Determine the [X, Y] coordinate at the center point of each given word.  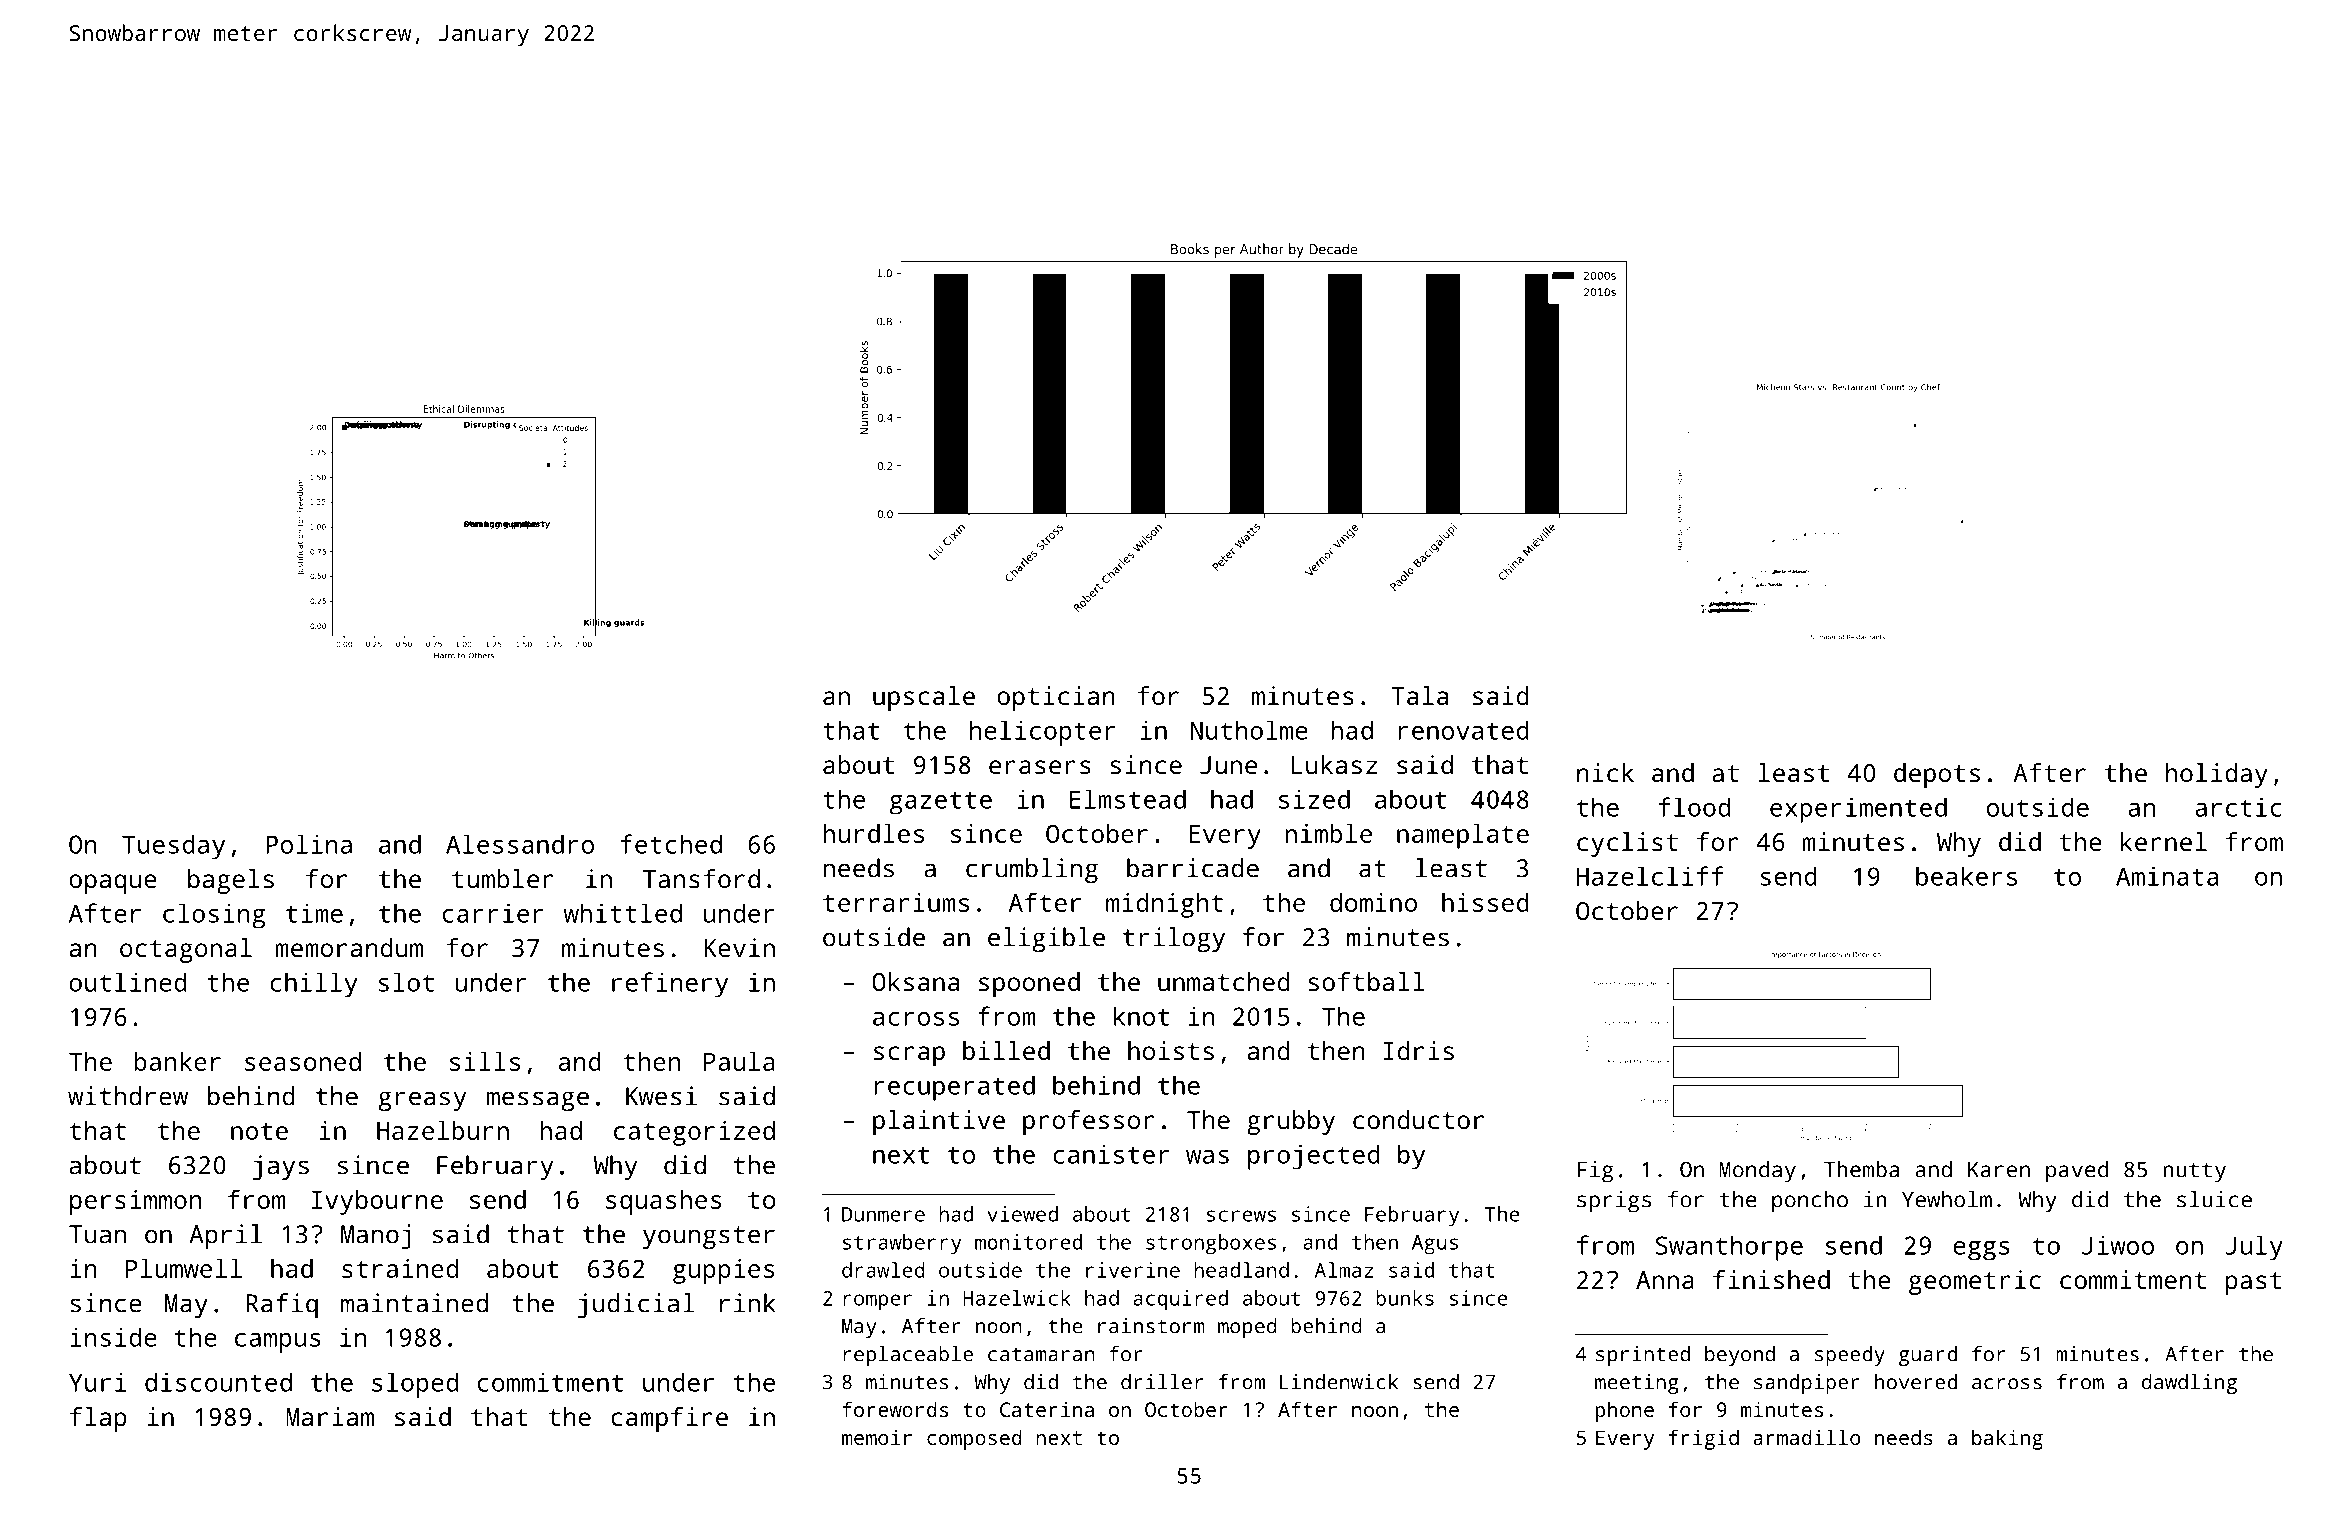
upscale [924, 698]
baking [2007, 1439]
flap [98, 1419]
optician [1056, 698]
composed [974, 1439]
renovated [1463, 730]
